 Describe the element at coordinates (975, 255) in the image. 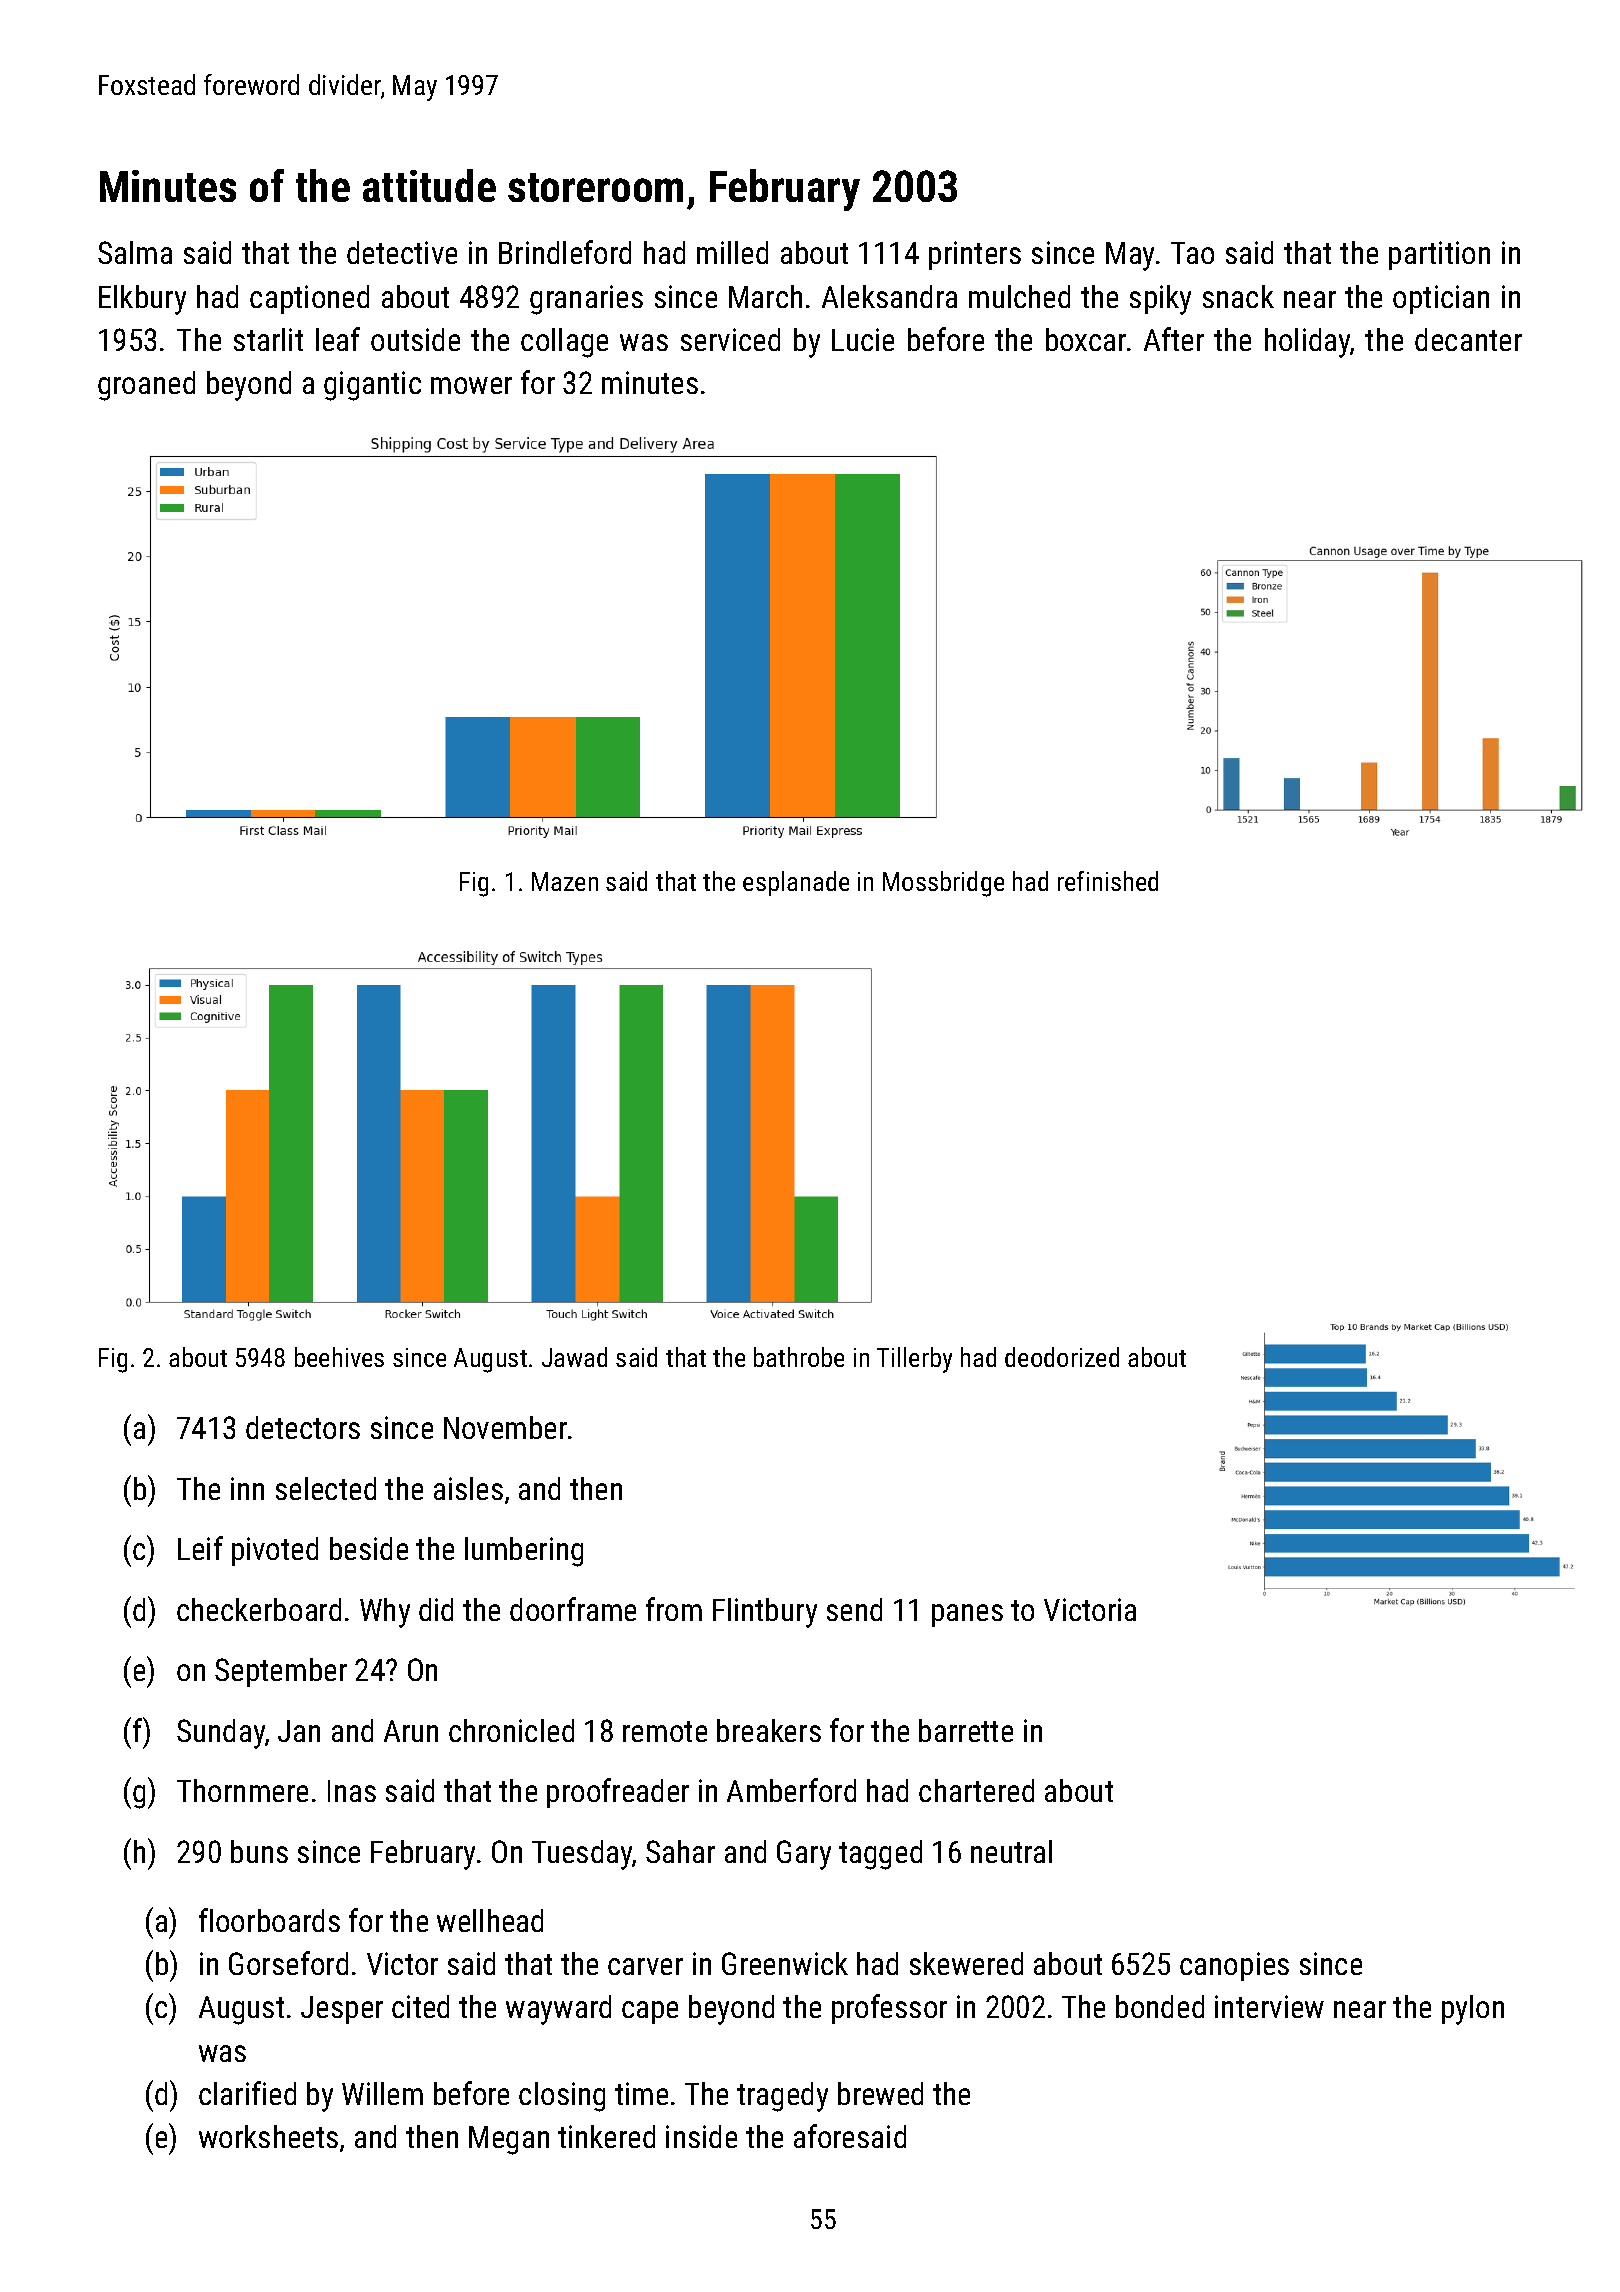

I see `printers` at that location.
